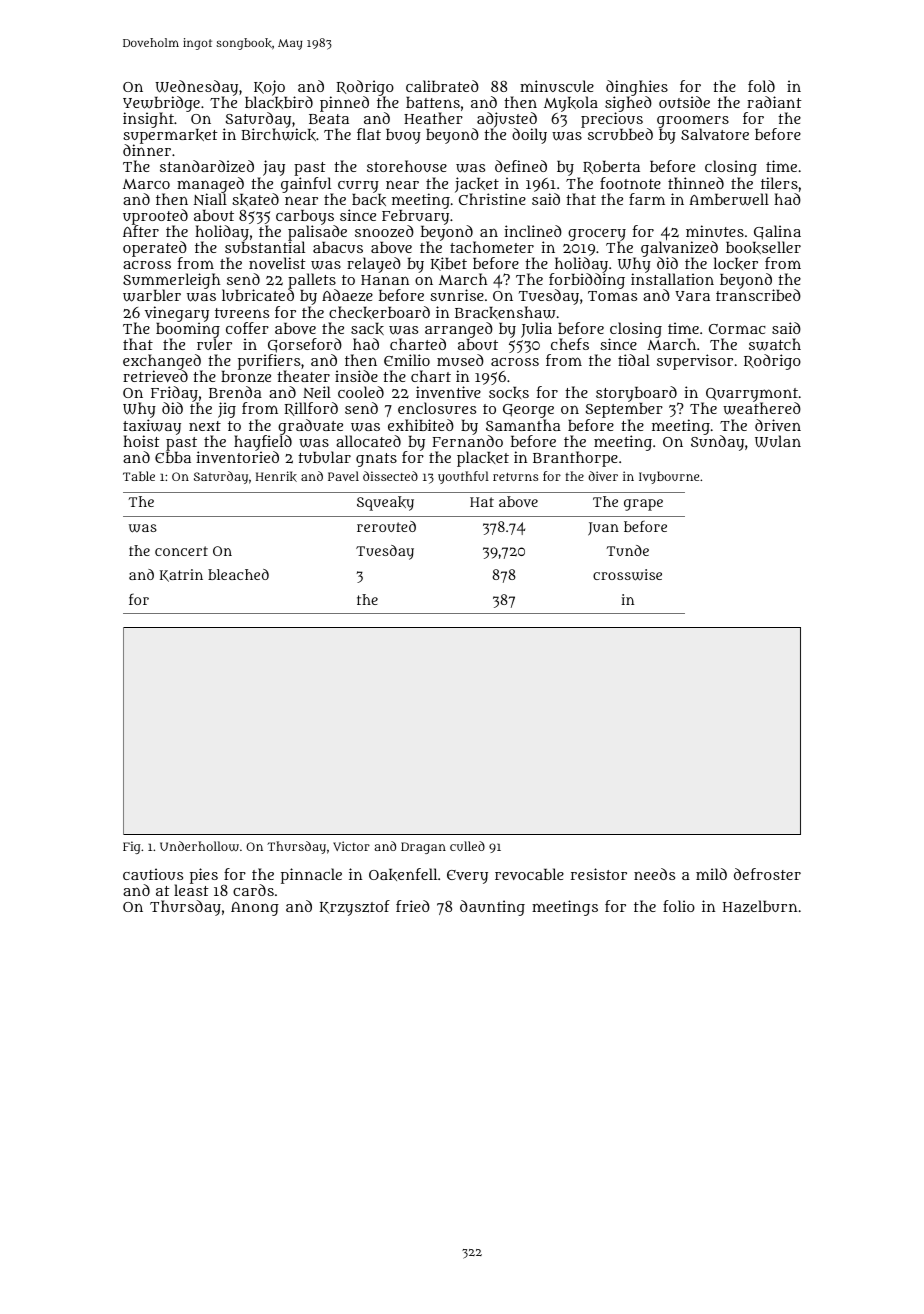  Describe the element at coordinates (603, 529) in the page. I see `Juan` at that location.
